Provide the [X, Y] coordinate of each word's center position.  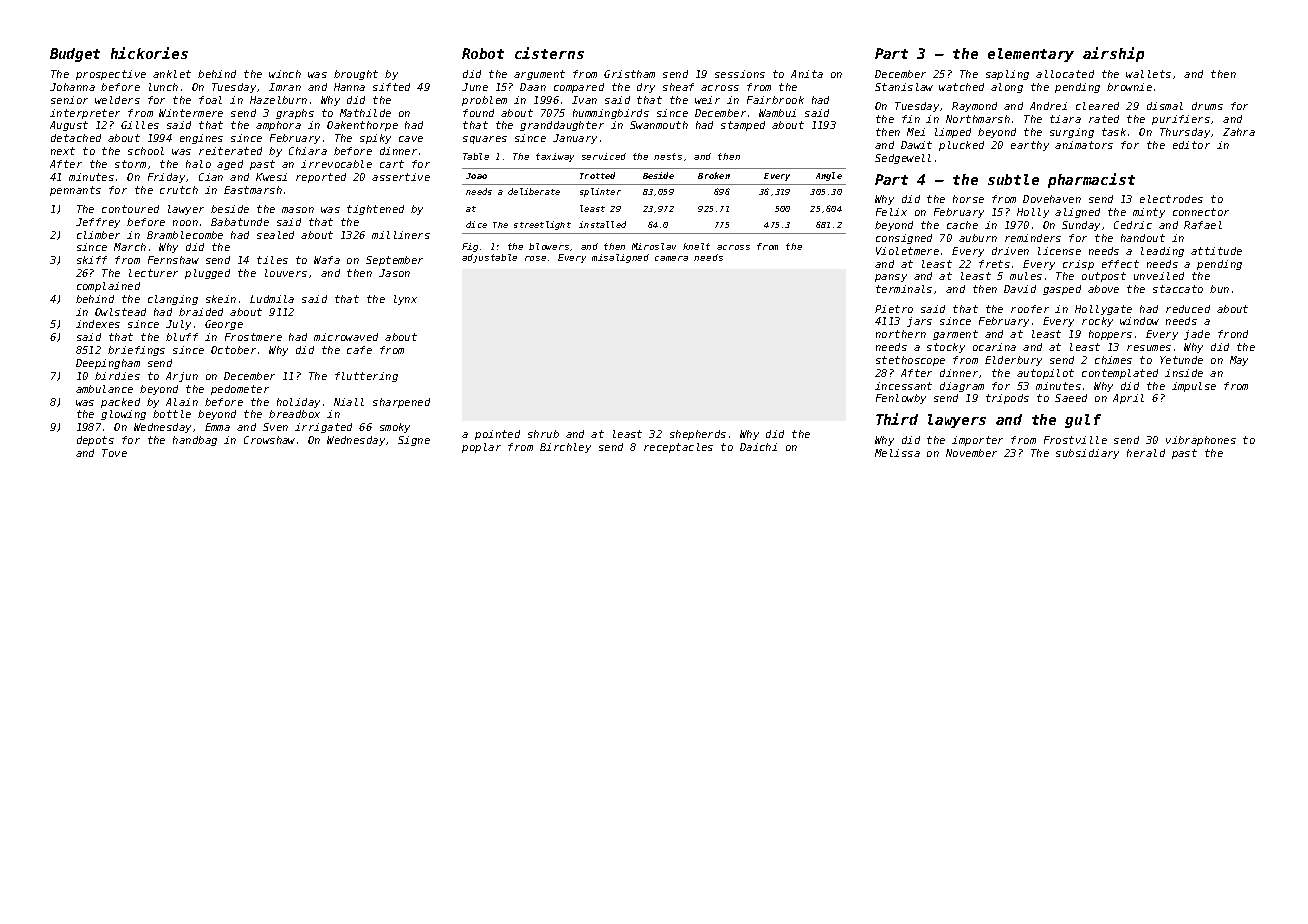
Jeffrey [98, 223]
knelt [696, 246]
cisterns [549, 53]
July [178, 325]
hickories [149, 53]
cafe [359, 350]
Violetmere [907, 251]
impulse [1194, 387]
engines [201, 139]
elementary [1031, 55]
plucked [961, 146]
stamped [743, 126]
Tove [114, 453]
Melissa [897, 453]
